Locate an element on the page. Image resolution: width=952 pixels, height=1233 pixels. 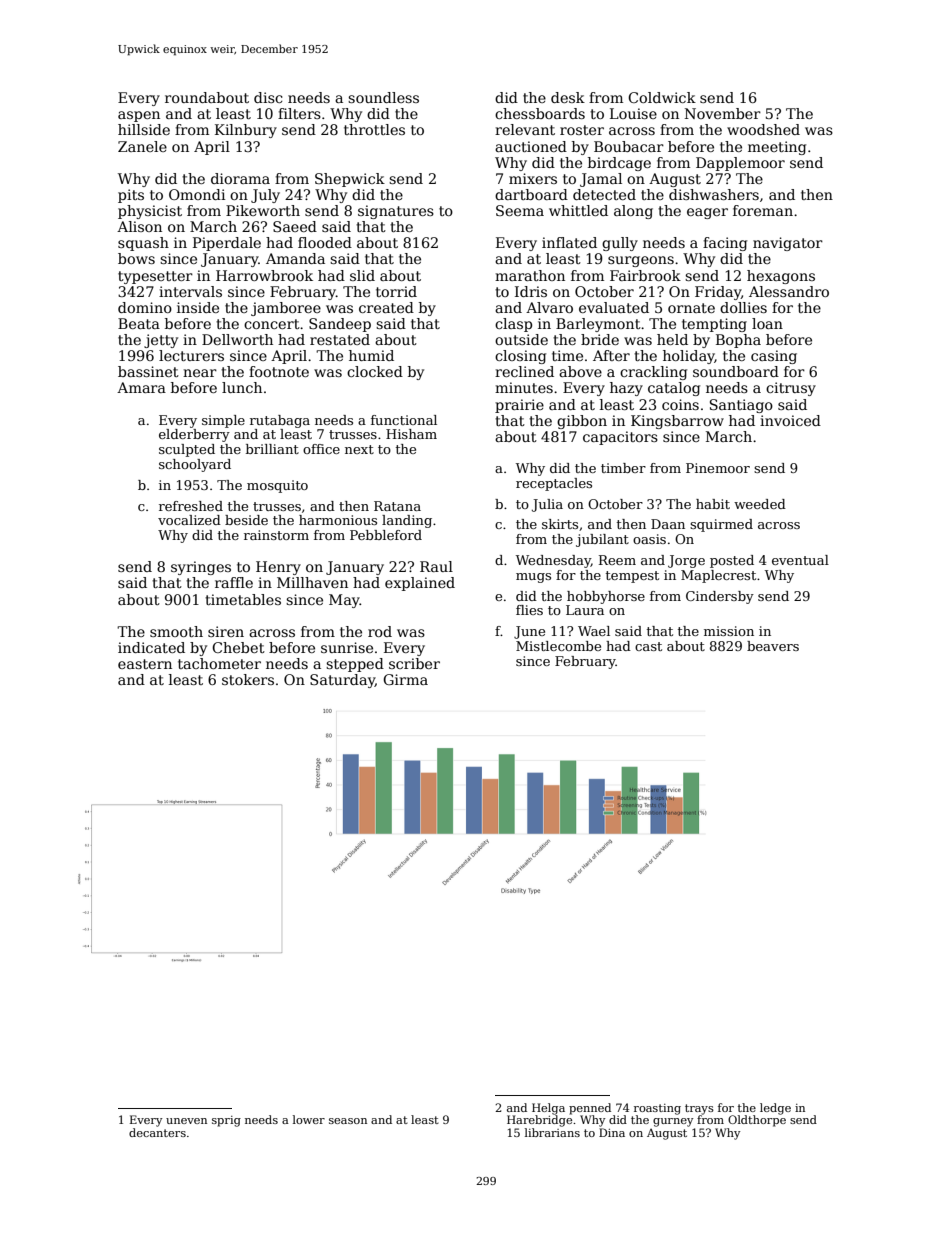
Coldwick is located at coordinates (662, 97).
